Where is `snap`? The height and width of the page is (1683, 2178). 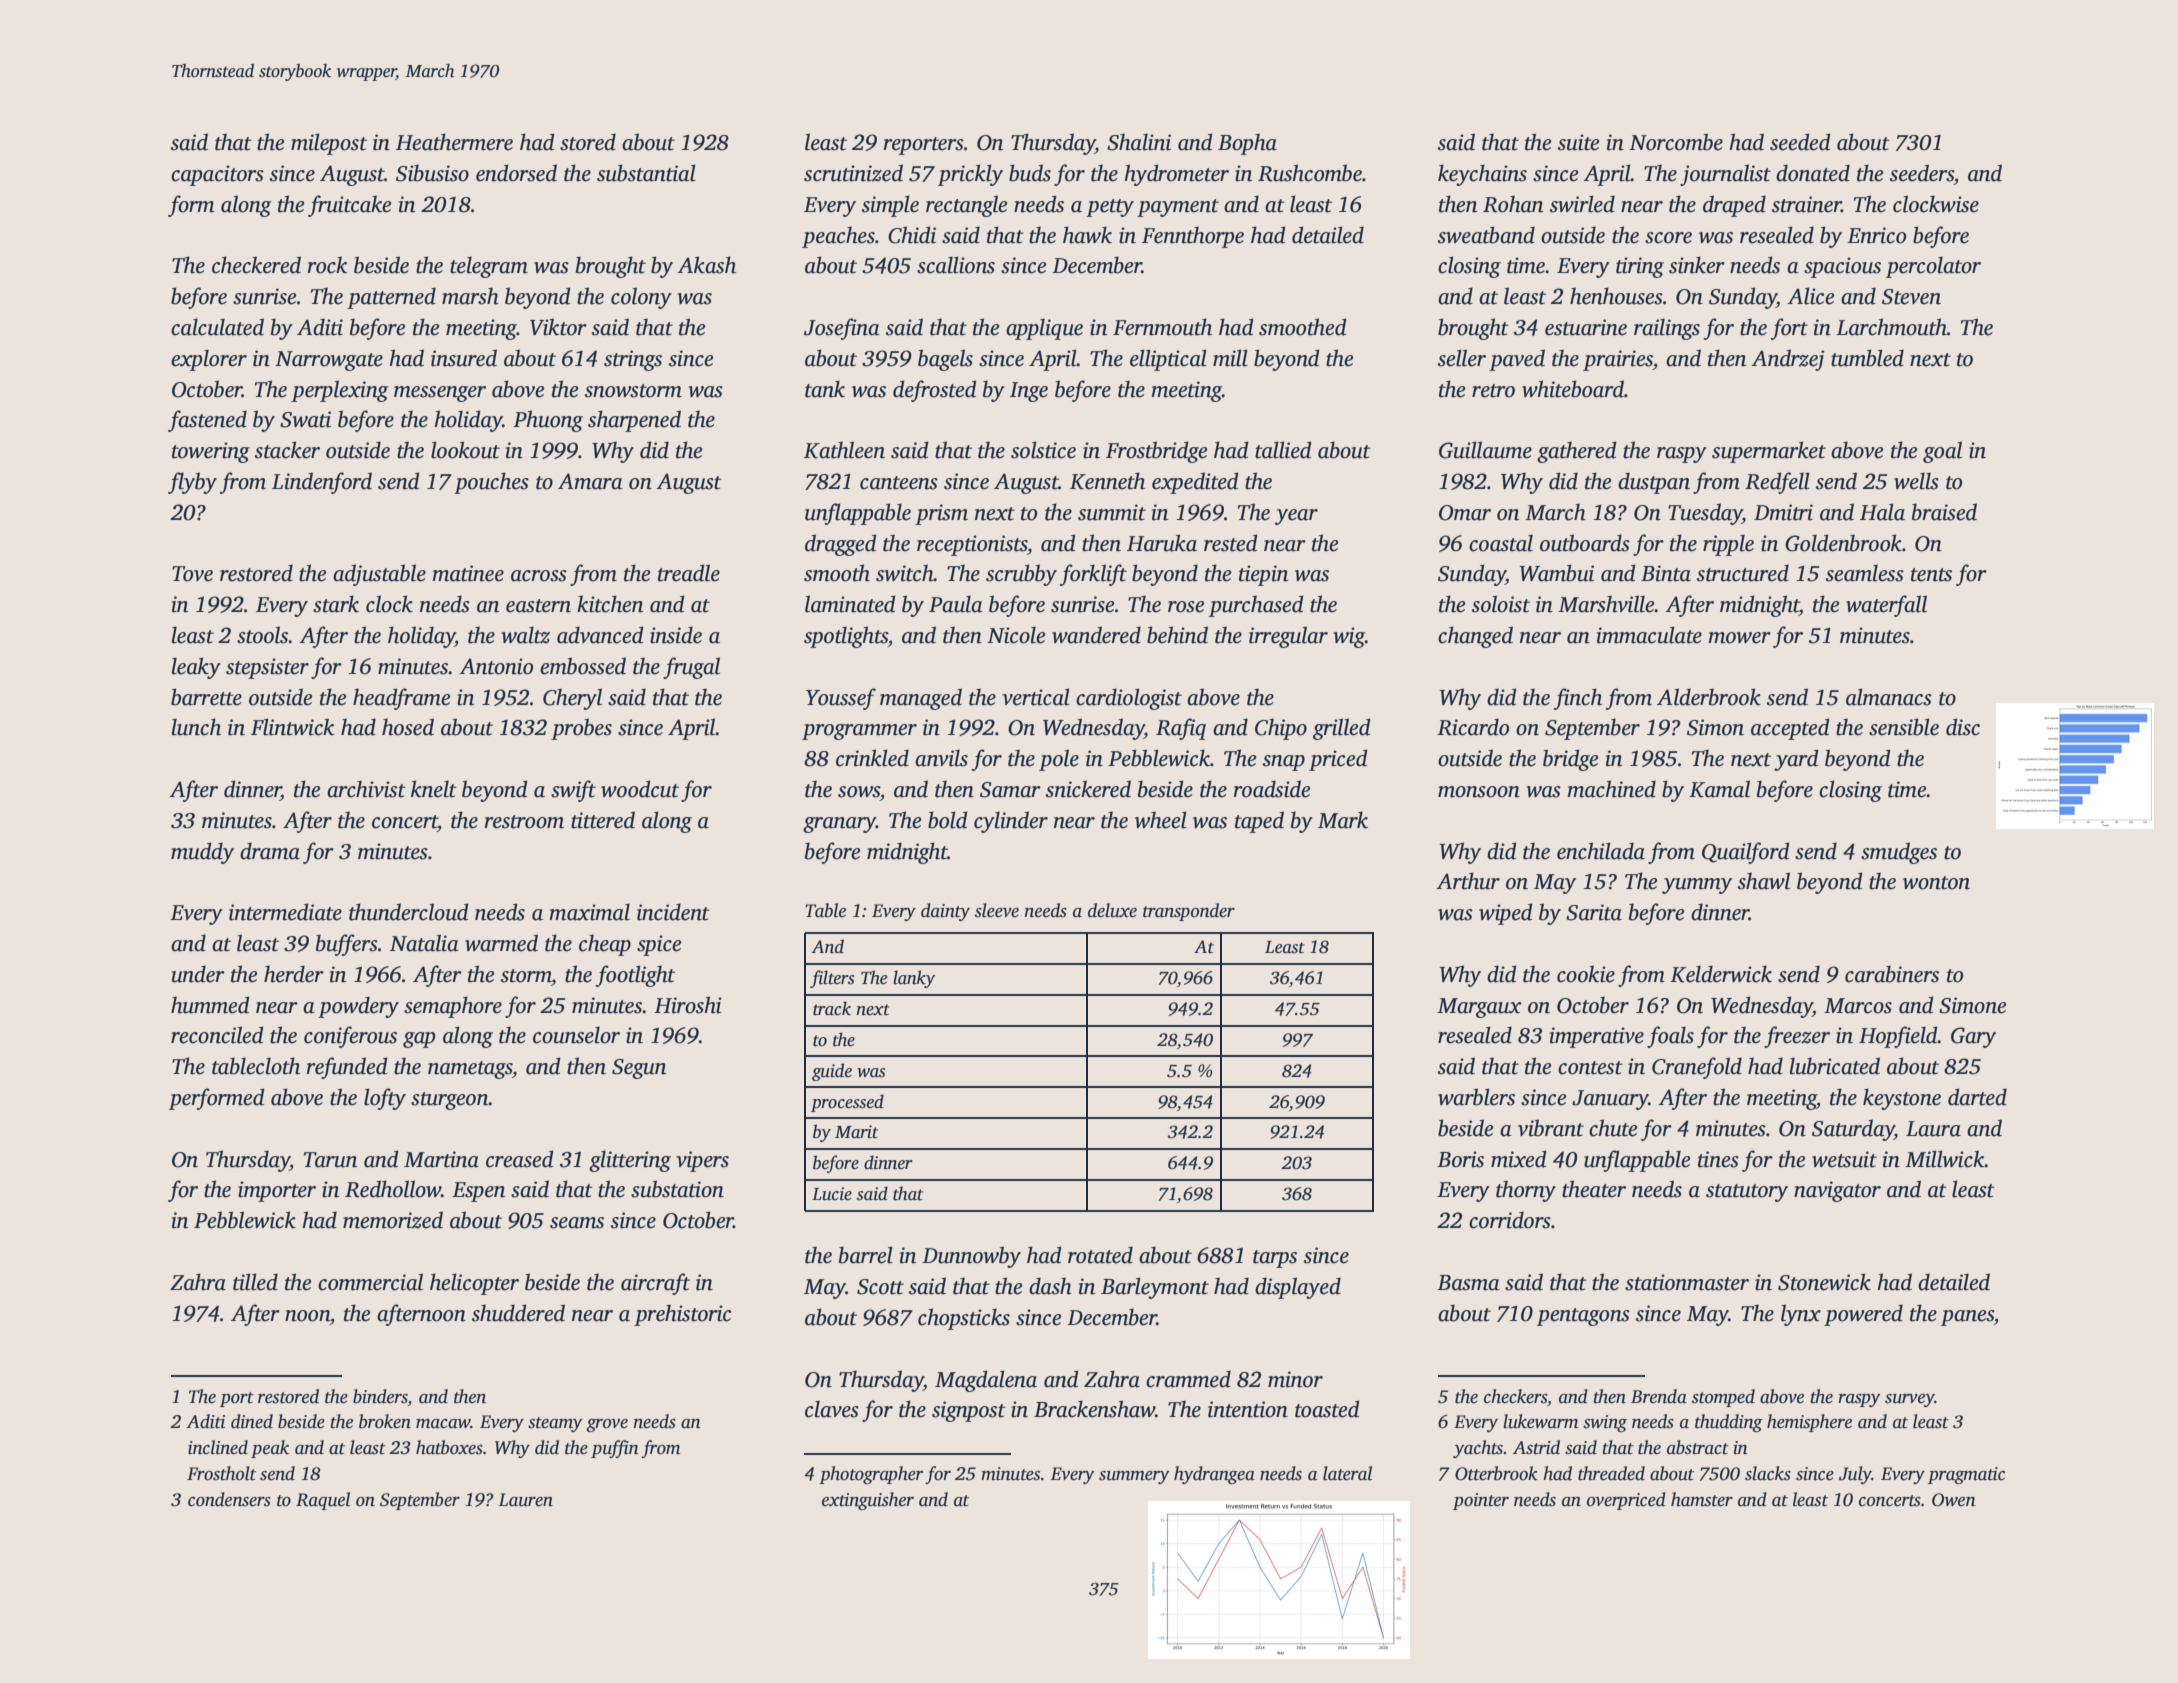
snap is located at coordinates (1284, 763).
